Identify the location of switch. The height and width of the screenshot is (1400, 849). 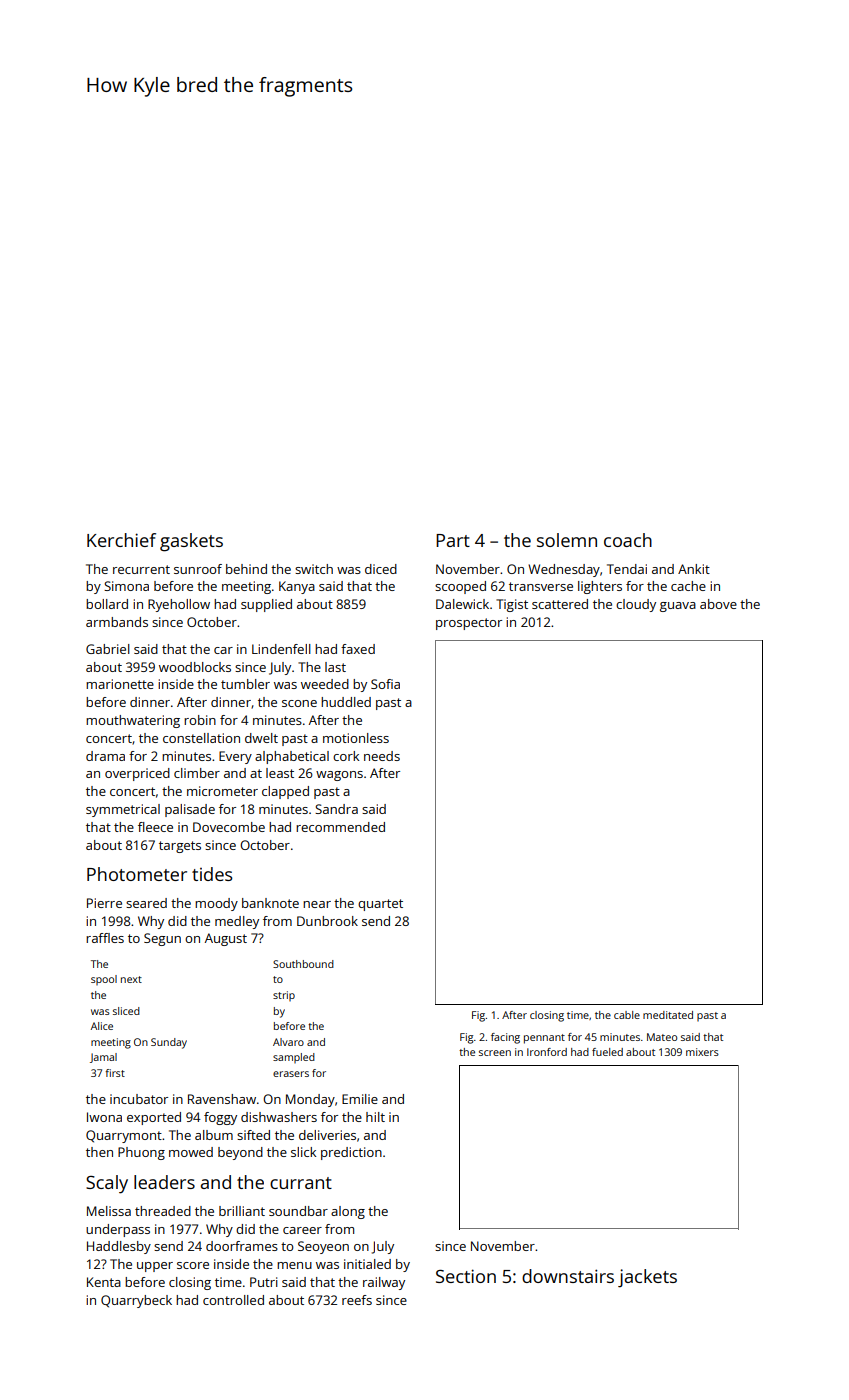
(314, 569).
